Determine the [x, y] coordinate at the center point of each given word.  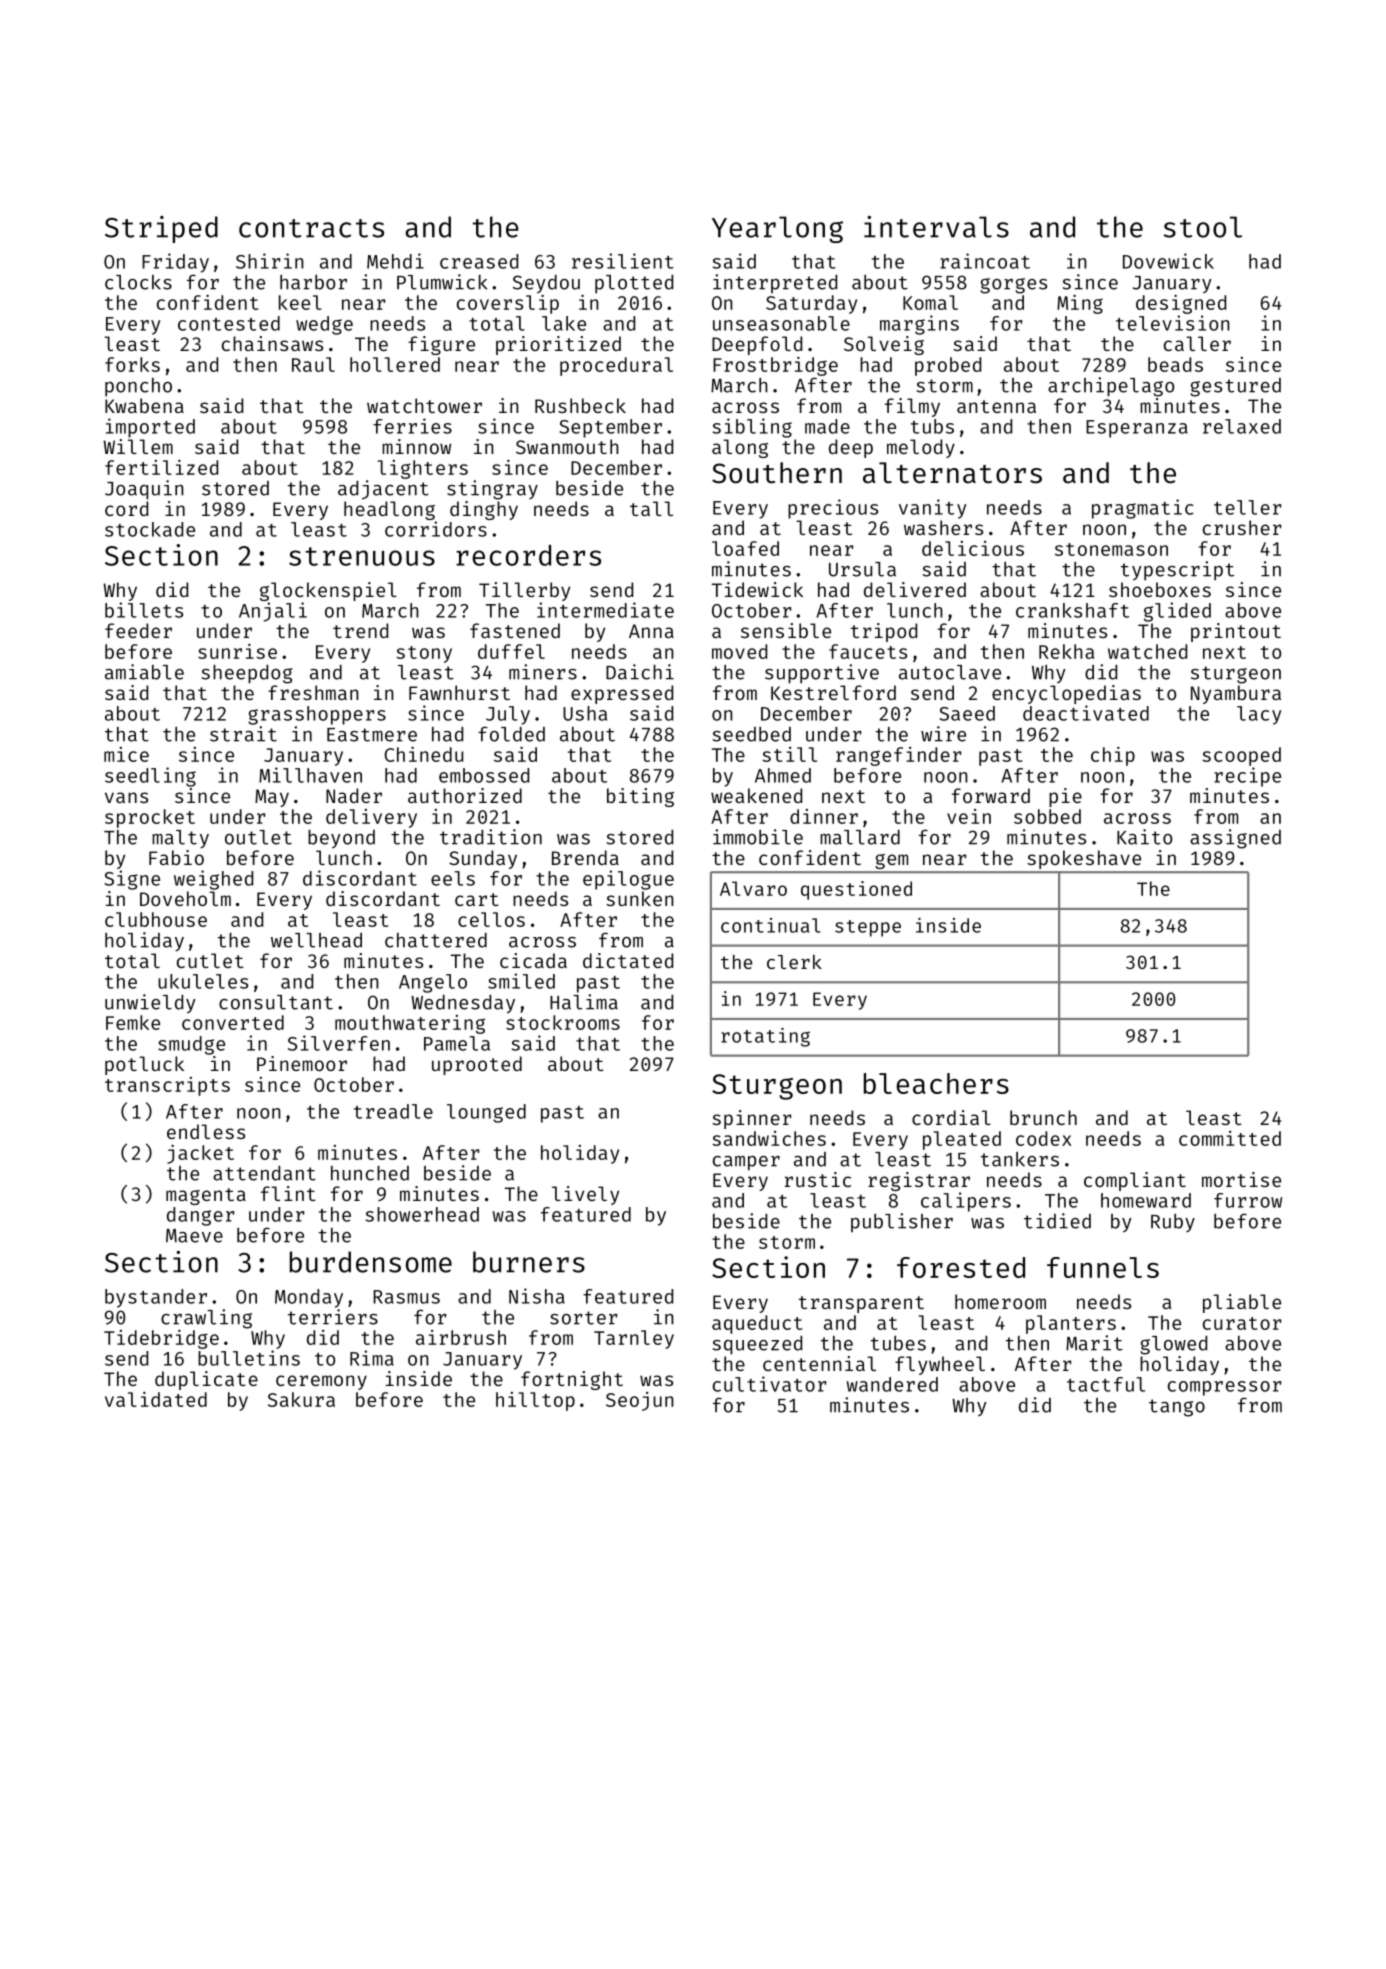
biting [640, 797]
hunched [370, 1173]
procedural [616, 366]
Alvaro [753, 888]
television [1173, 323]
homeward [1146, 1200]
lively [585, 1195]
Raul [313, 364]
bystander [156, 1298]
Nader [354, 795]
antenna [996, 406]
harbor [313, 282]
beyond [341, 839]
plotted [634, 284]
